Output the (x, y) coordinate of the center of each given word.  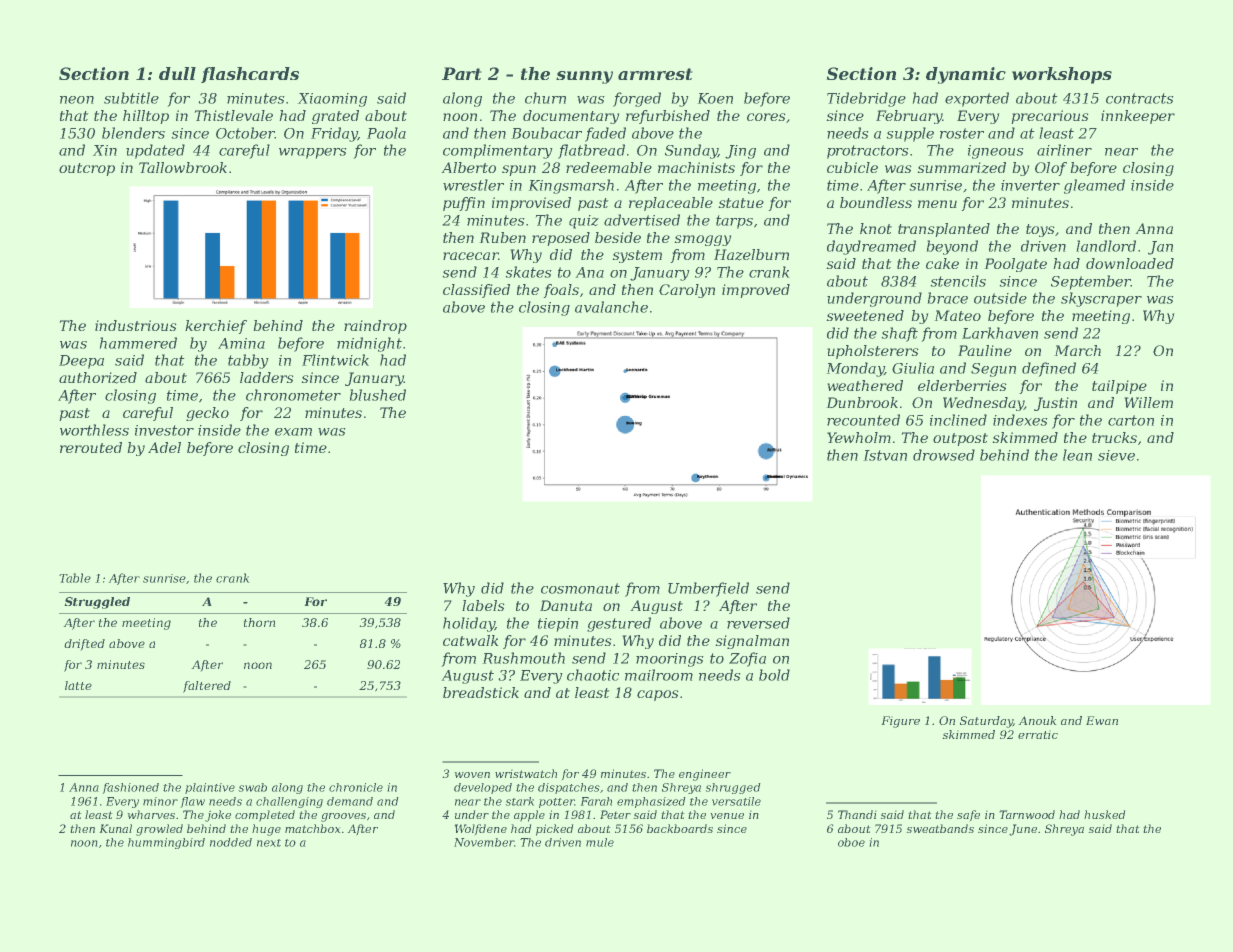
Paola (386, 133)
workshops (1062, 75)
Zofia (747, 659)
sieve (1116, 455)
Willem (1148, 402)
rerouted (91, 447)
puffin (464, 204)
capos (658, 695)
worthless (94, 430)
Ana (589, 272)
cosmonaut (580, 588)
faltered (207, 687)
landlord (1106, 246)
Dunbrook (862, 402)
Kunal (115, 828)
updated (155, 151)
